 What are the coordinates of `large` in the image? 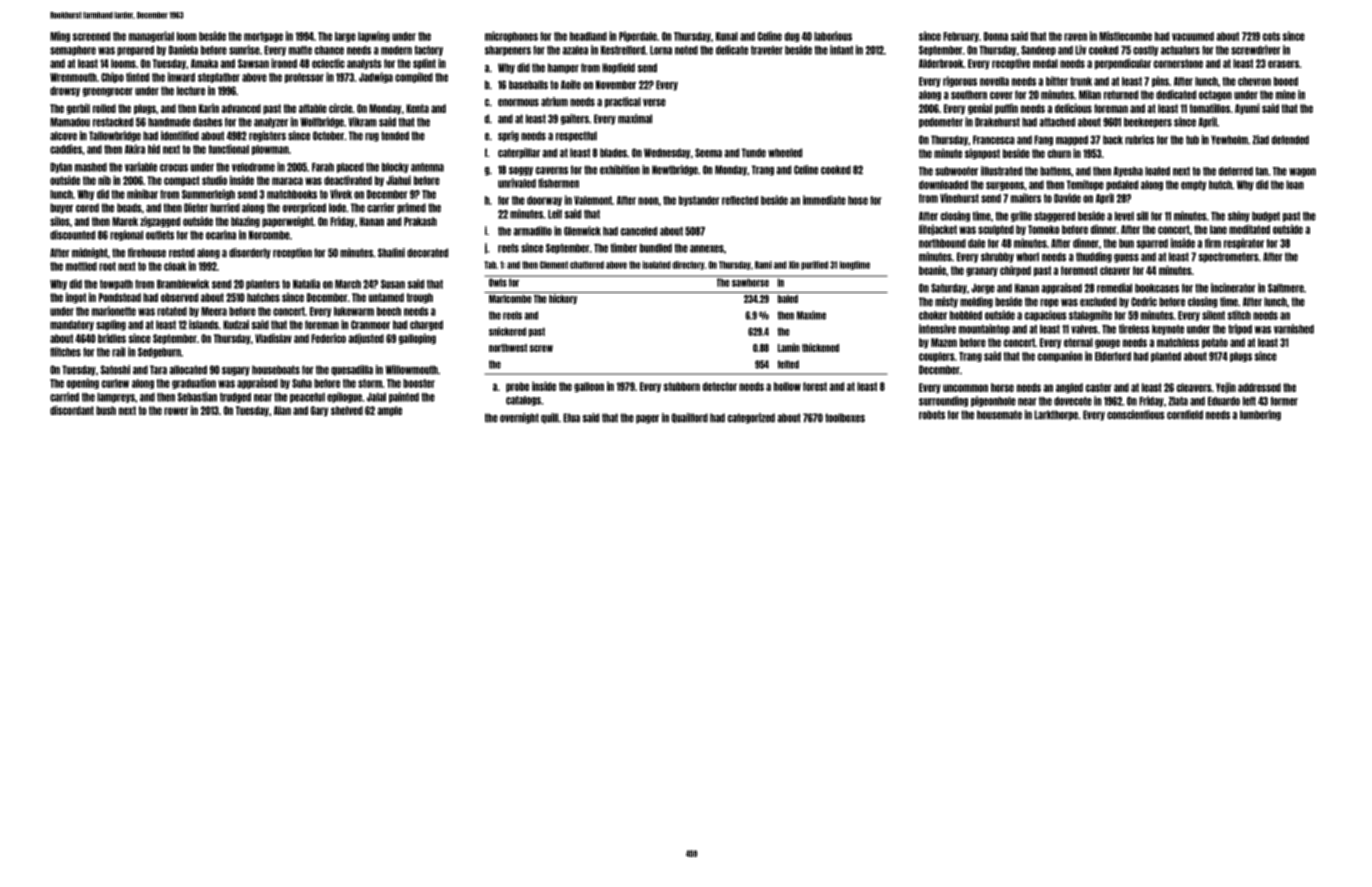 It's located at (345, 37).
